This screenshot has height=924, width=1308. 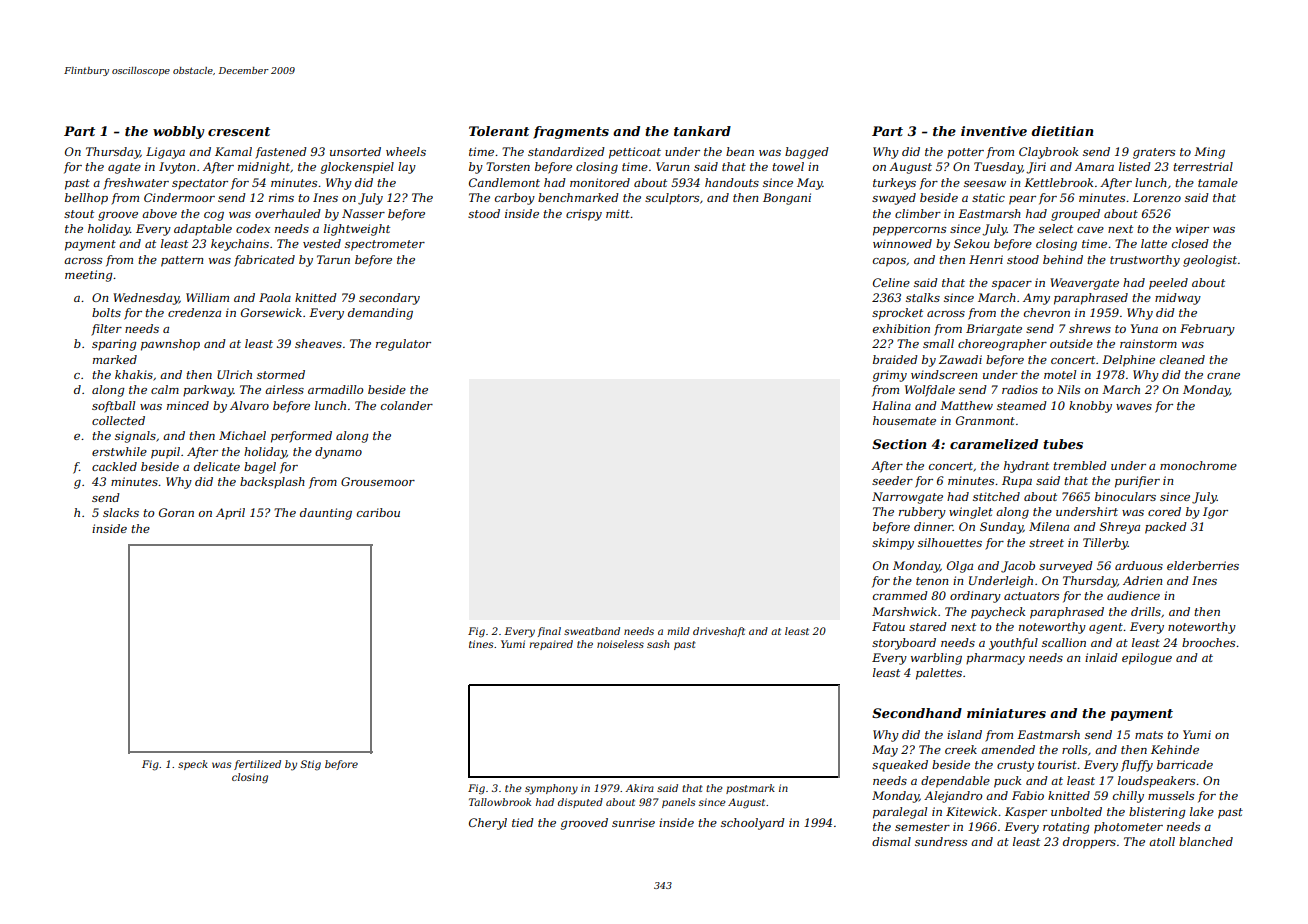 I want to click on final, so click(x=549, y=632).
